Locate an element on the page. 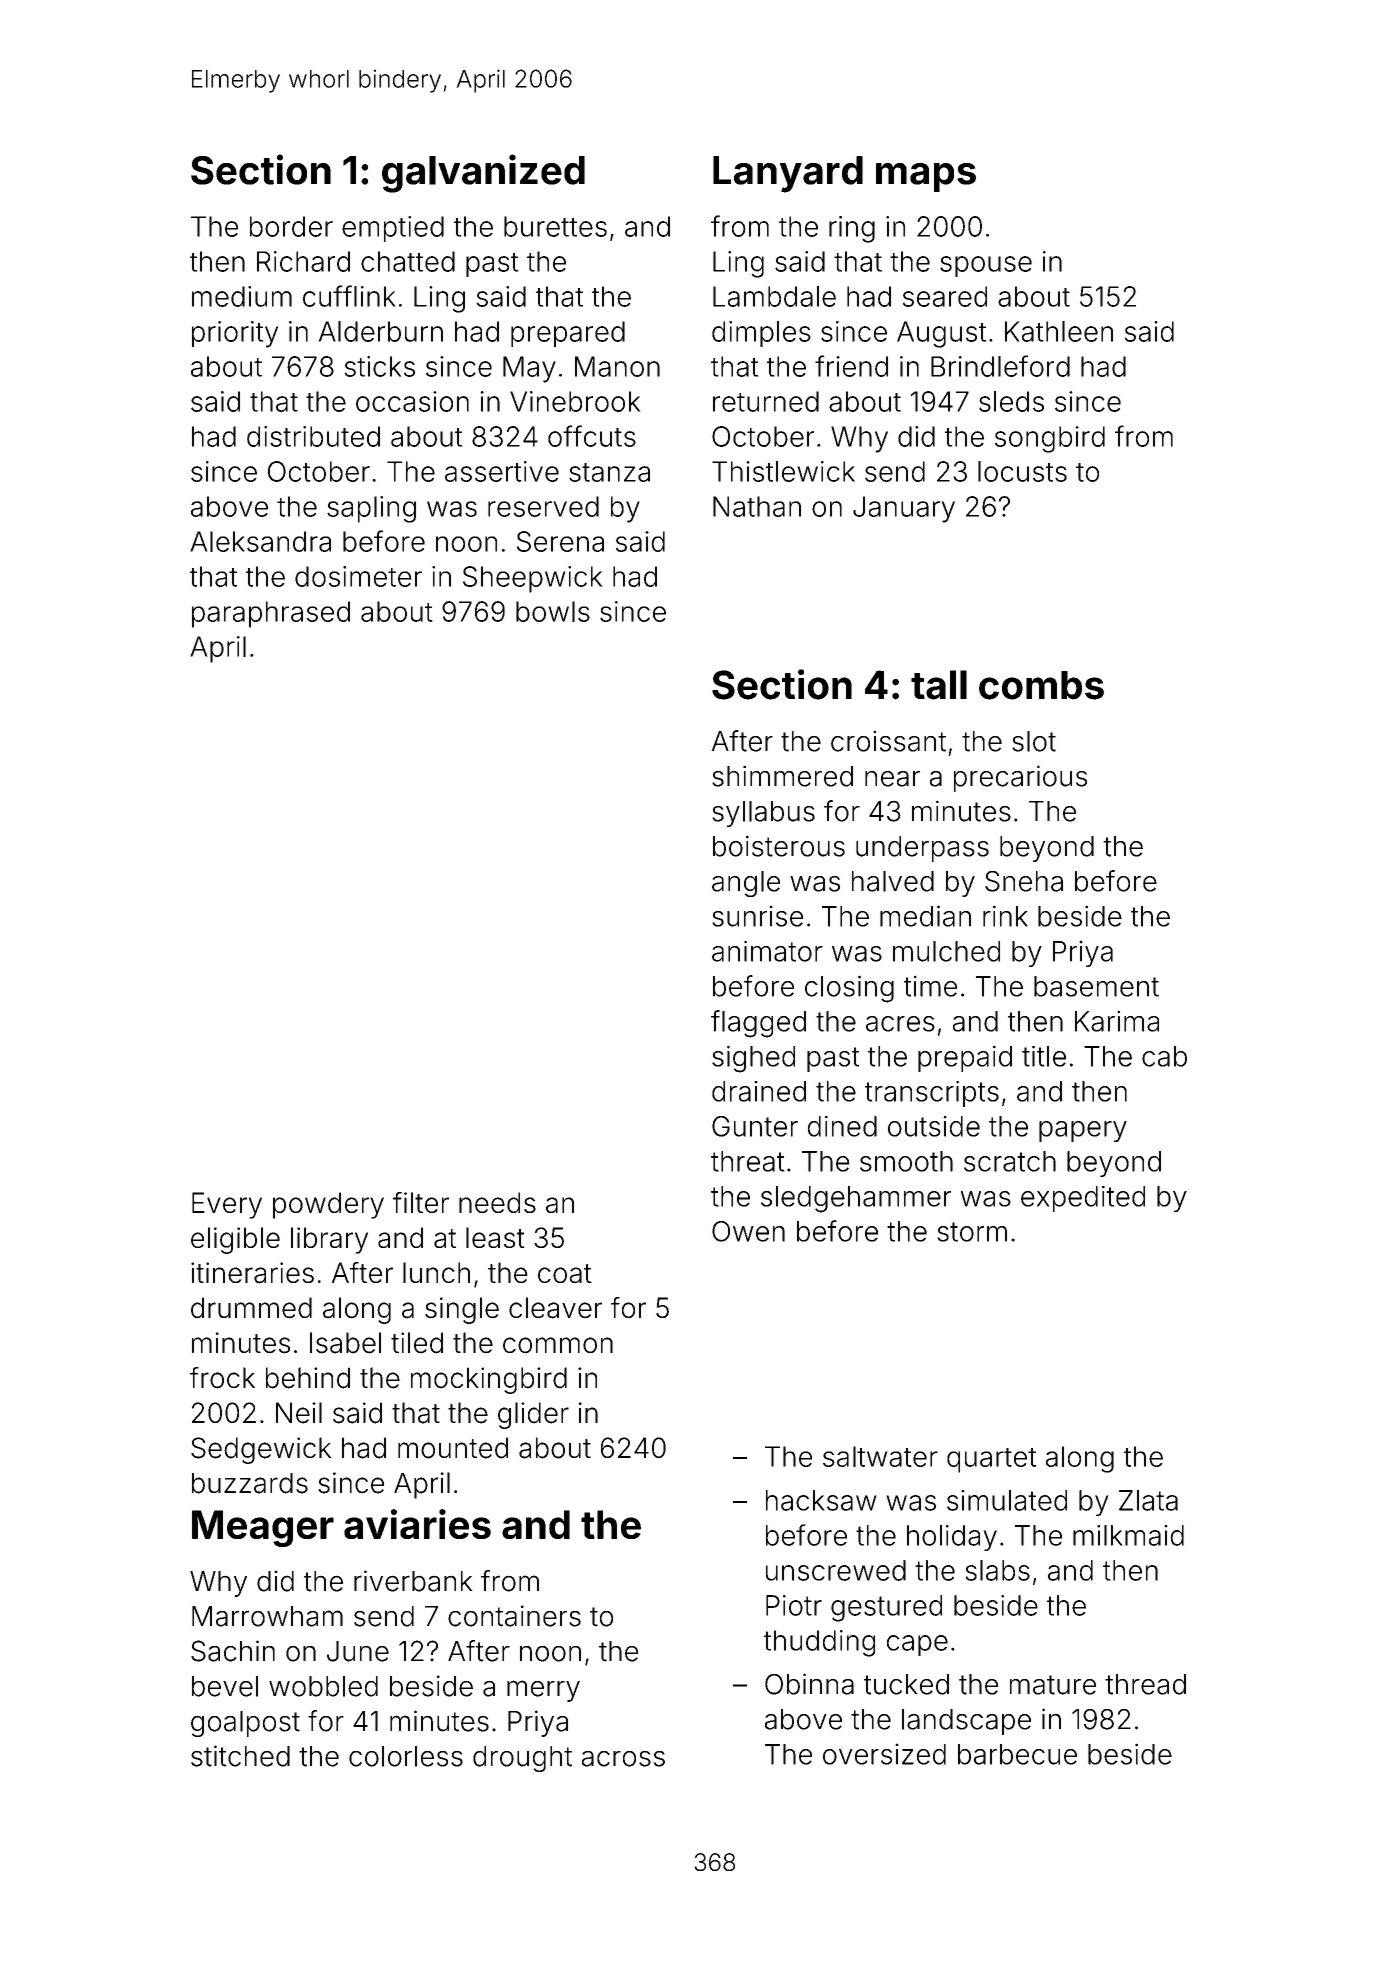 The height and width of the image is (1969, 1386). milkmaid is located at coordinates (1128, 1535).
